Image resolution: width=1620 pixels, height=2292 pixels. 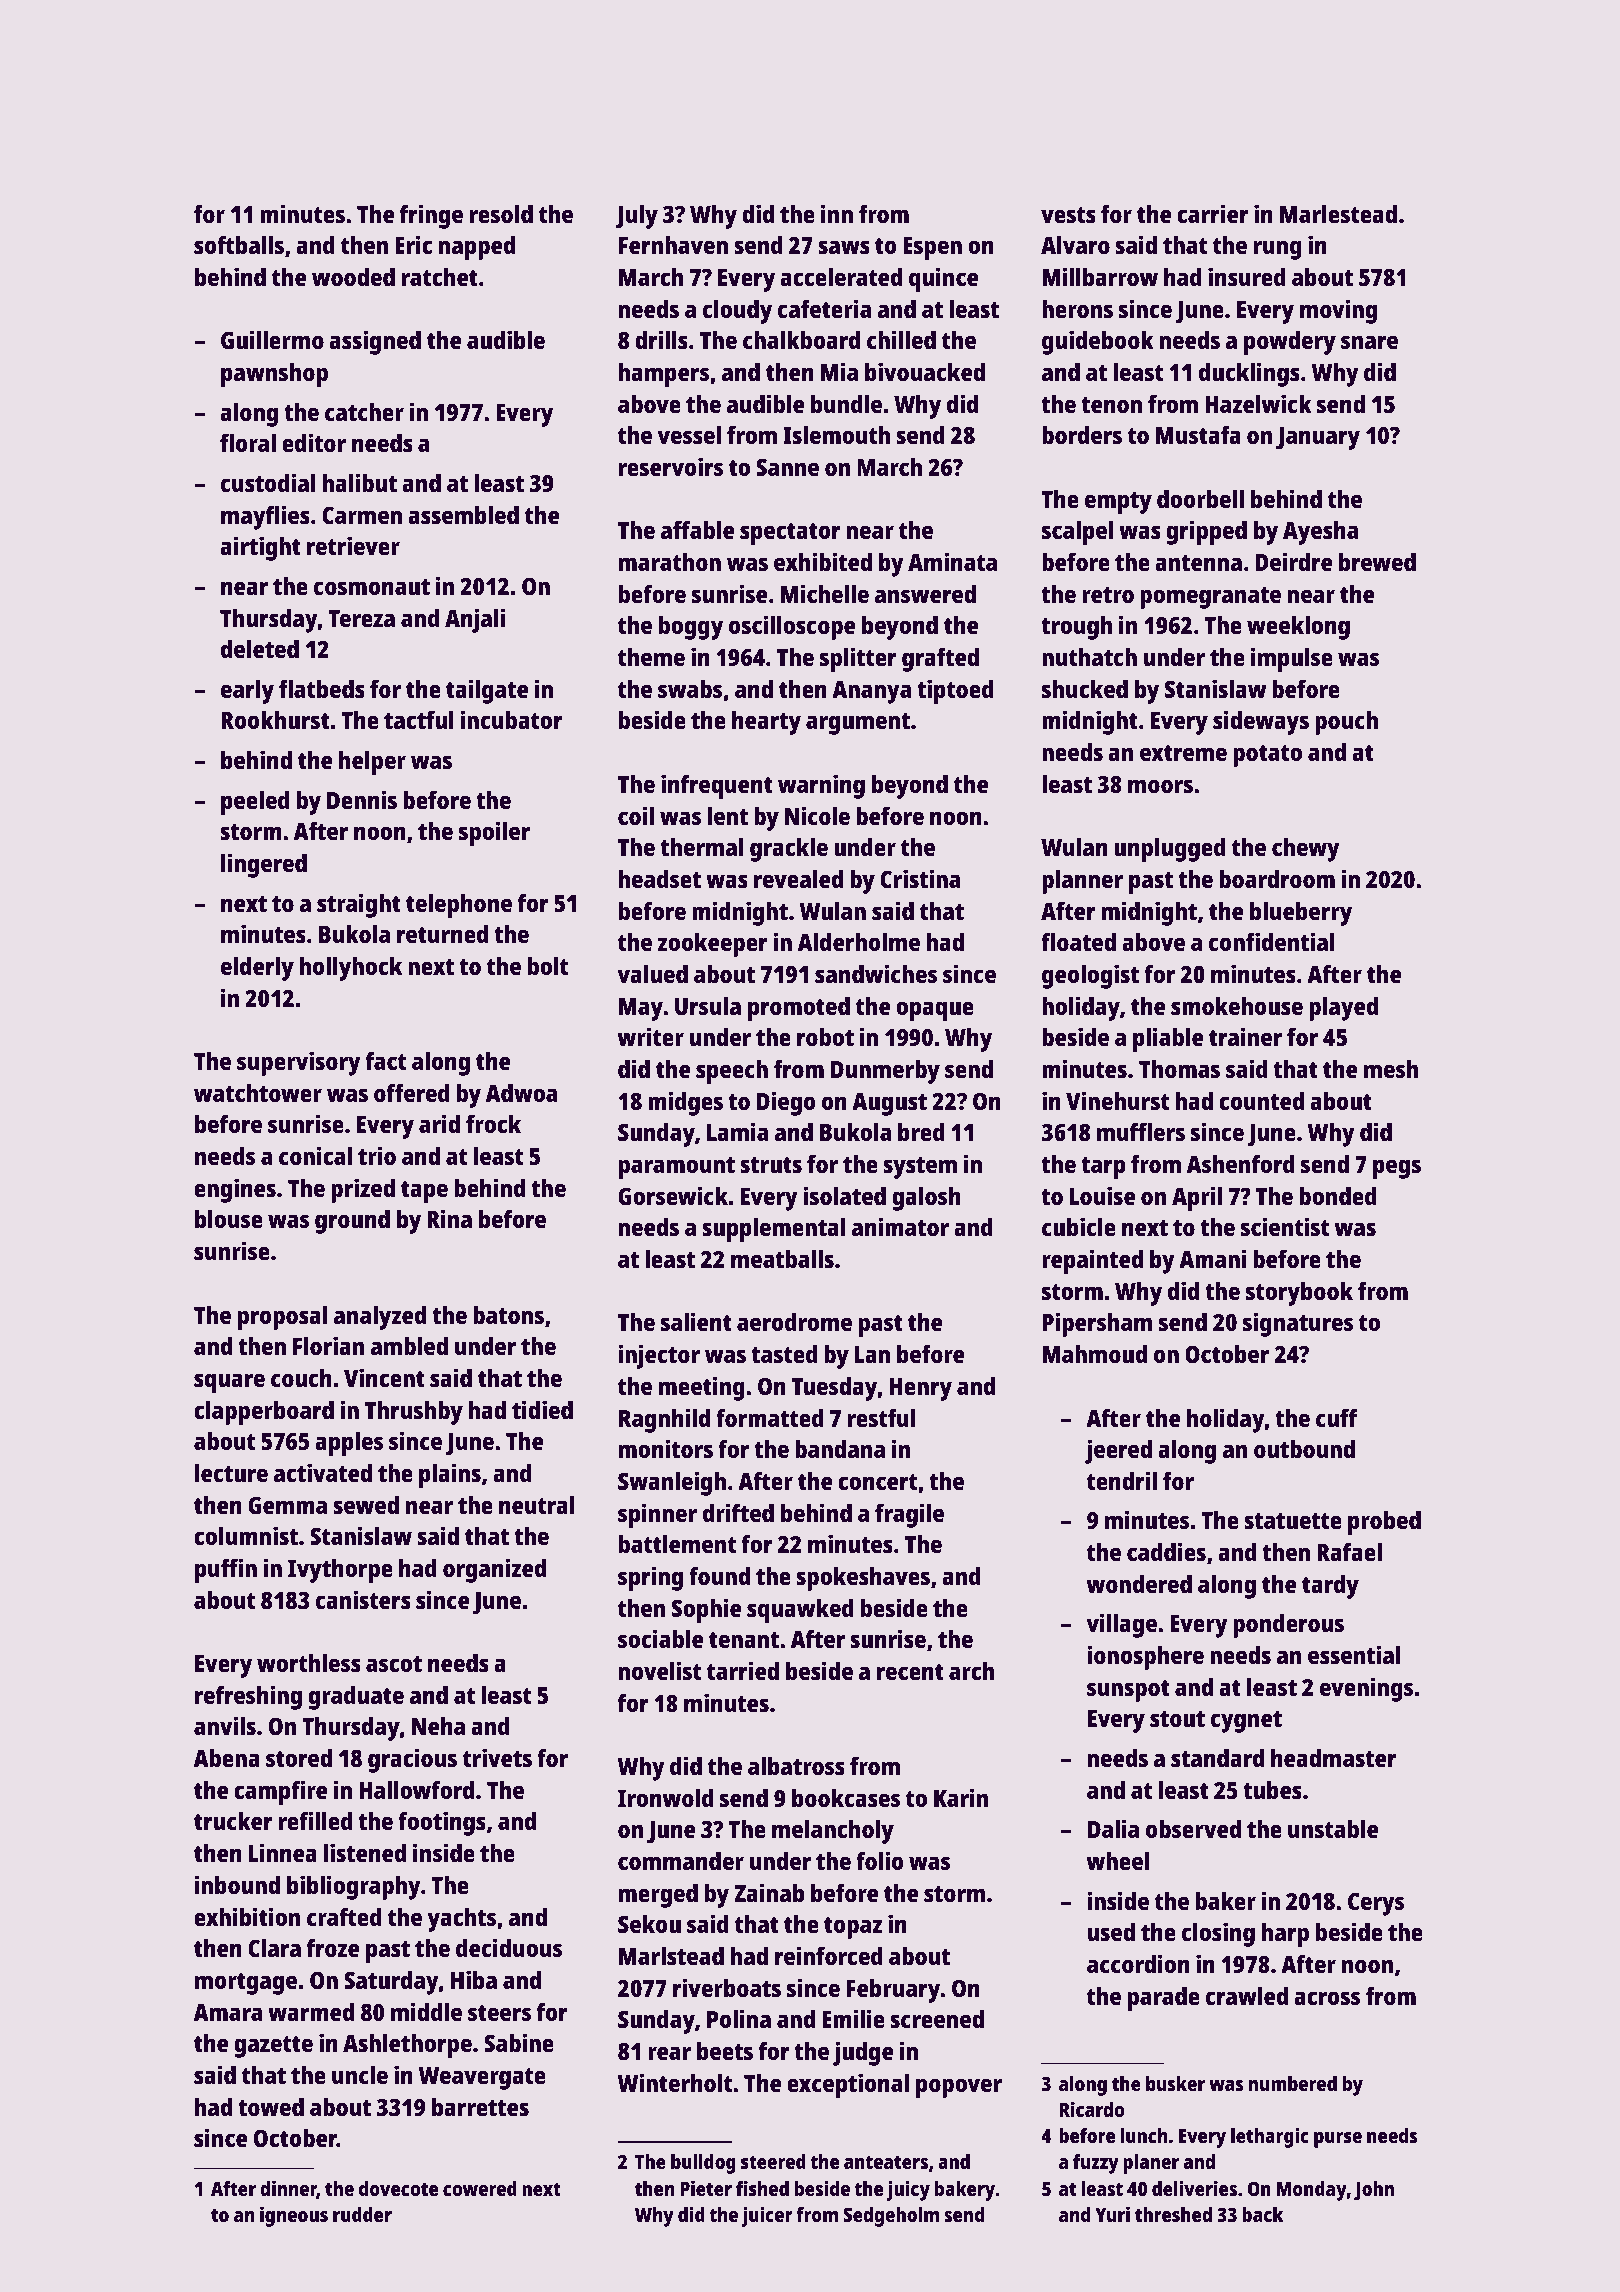 What do you see at coordinates (494, 833) in the image?
I see `spoiler` at bounding box center [494, 833].
